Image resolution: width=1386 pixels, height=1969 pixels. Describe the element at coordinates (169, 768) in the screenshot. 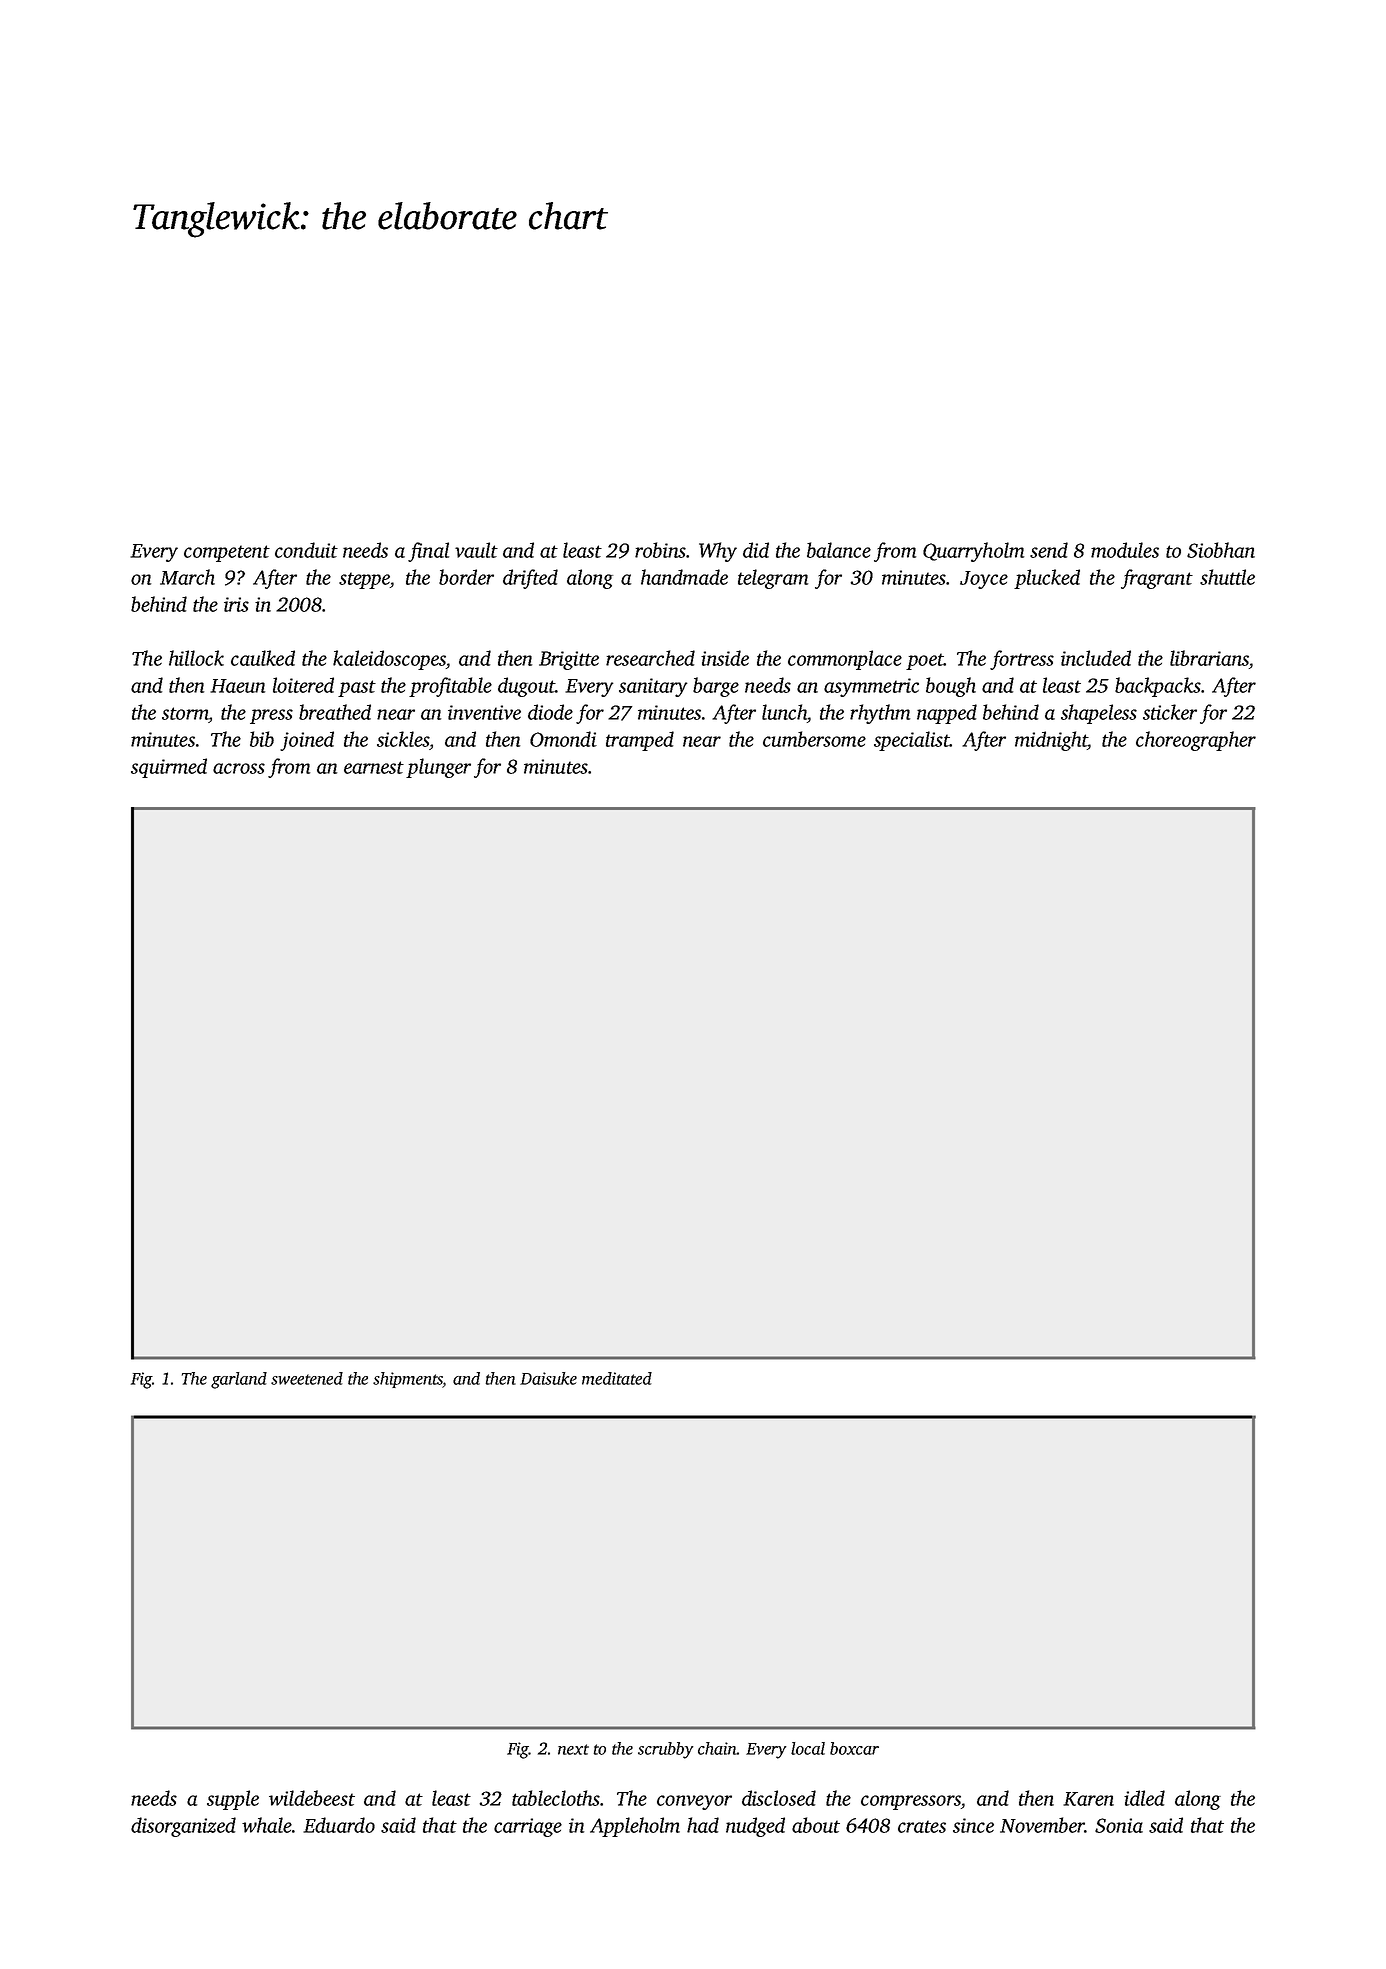

I see `squirmed` at that location.
